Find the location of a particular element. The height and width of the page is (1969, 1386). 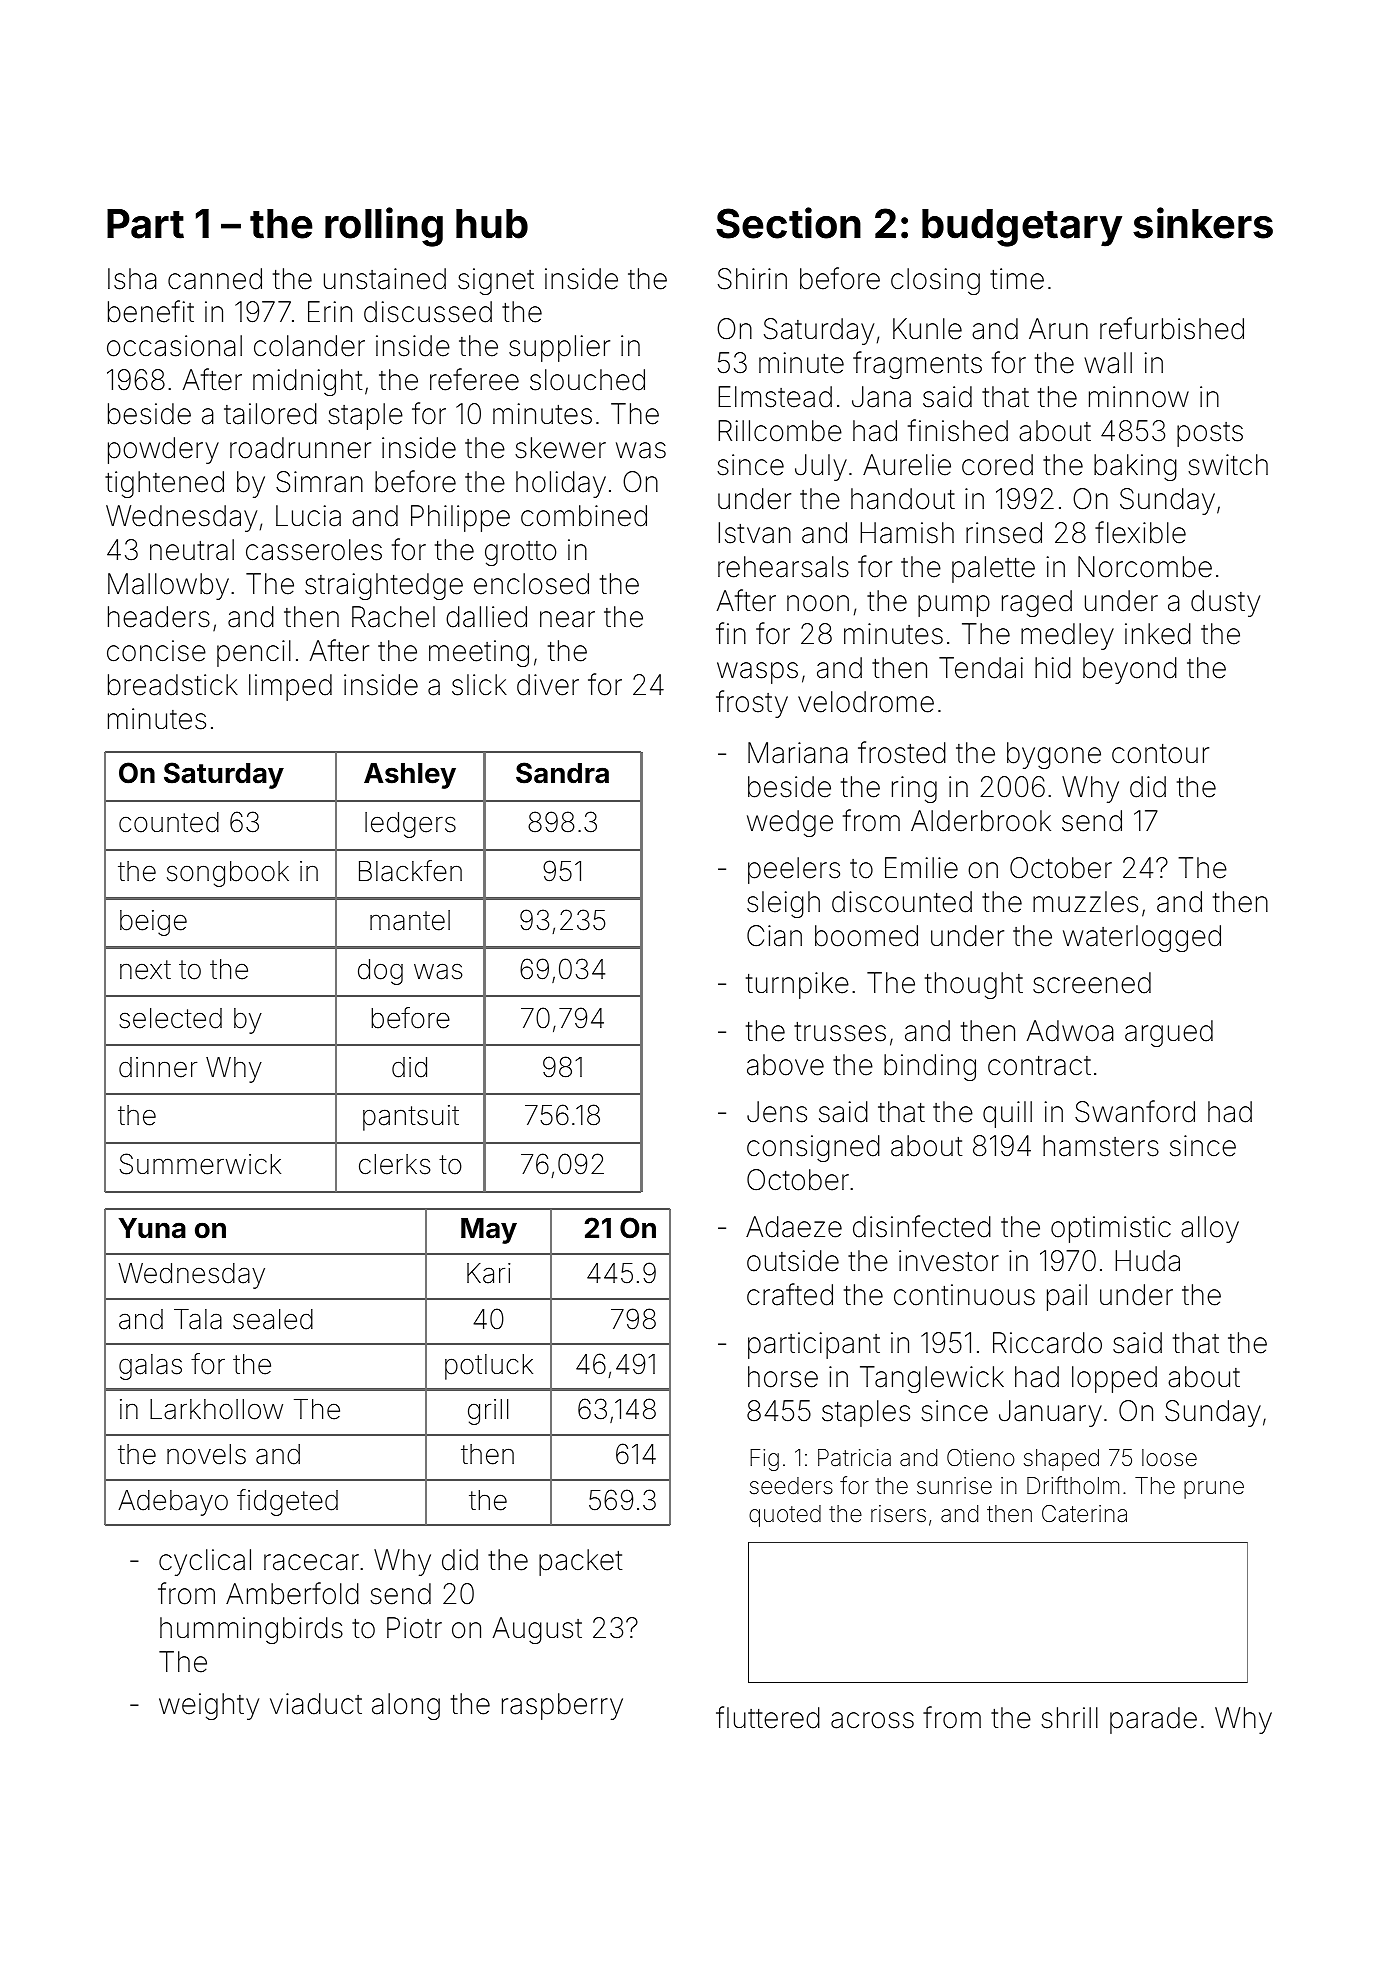

parade is located at coordinates (1153, 1720).
